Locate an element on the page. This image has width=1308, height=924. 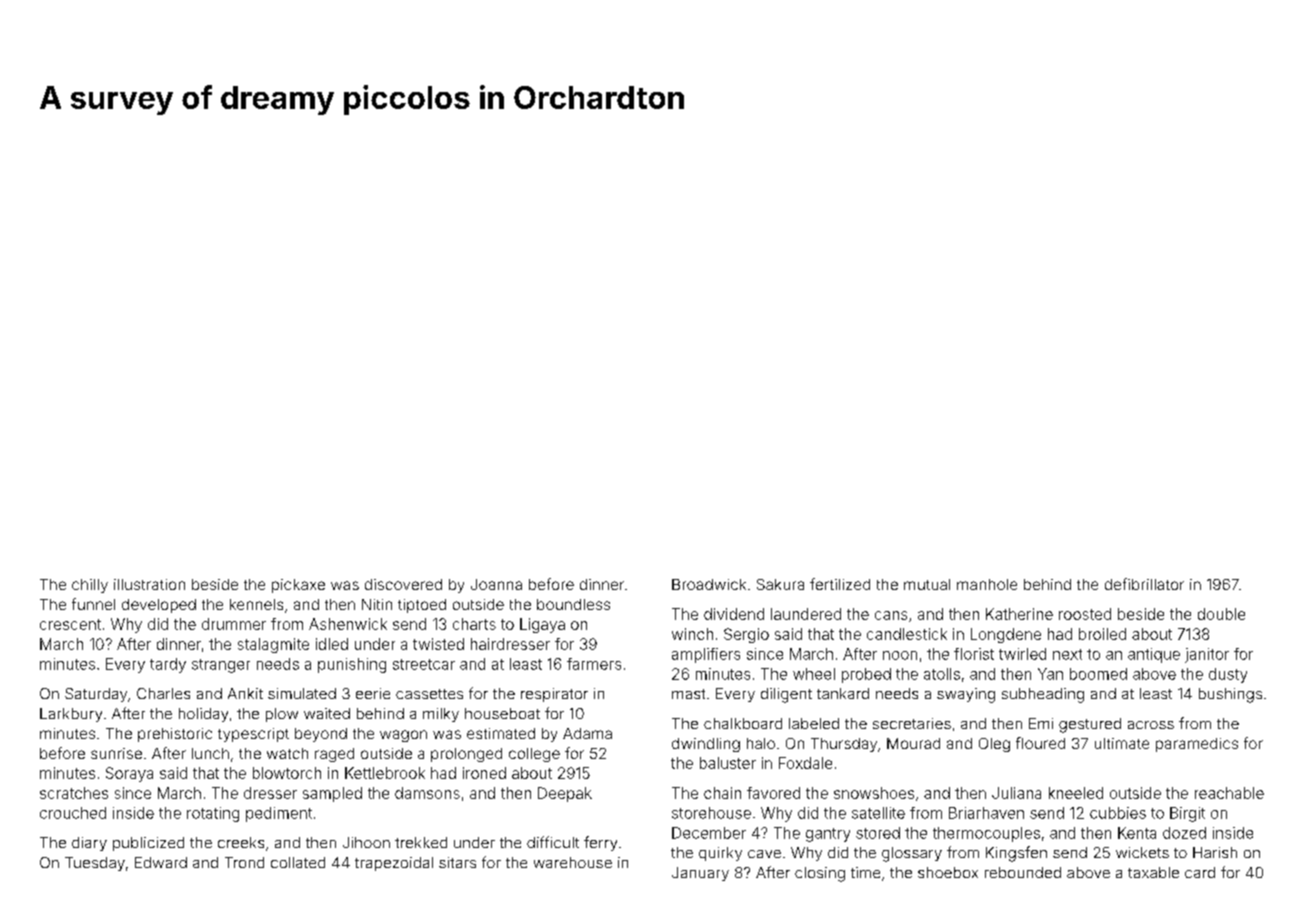
Adama is located at coordinates (587, 733).
